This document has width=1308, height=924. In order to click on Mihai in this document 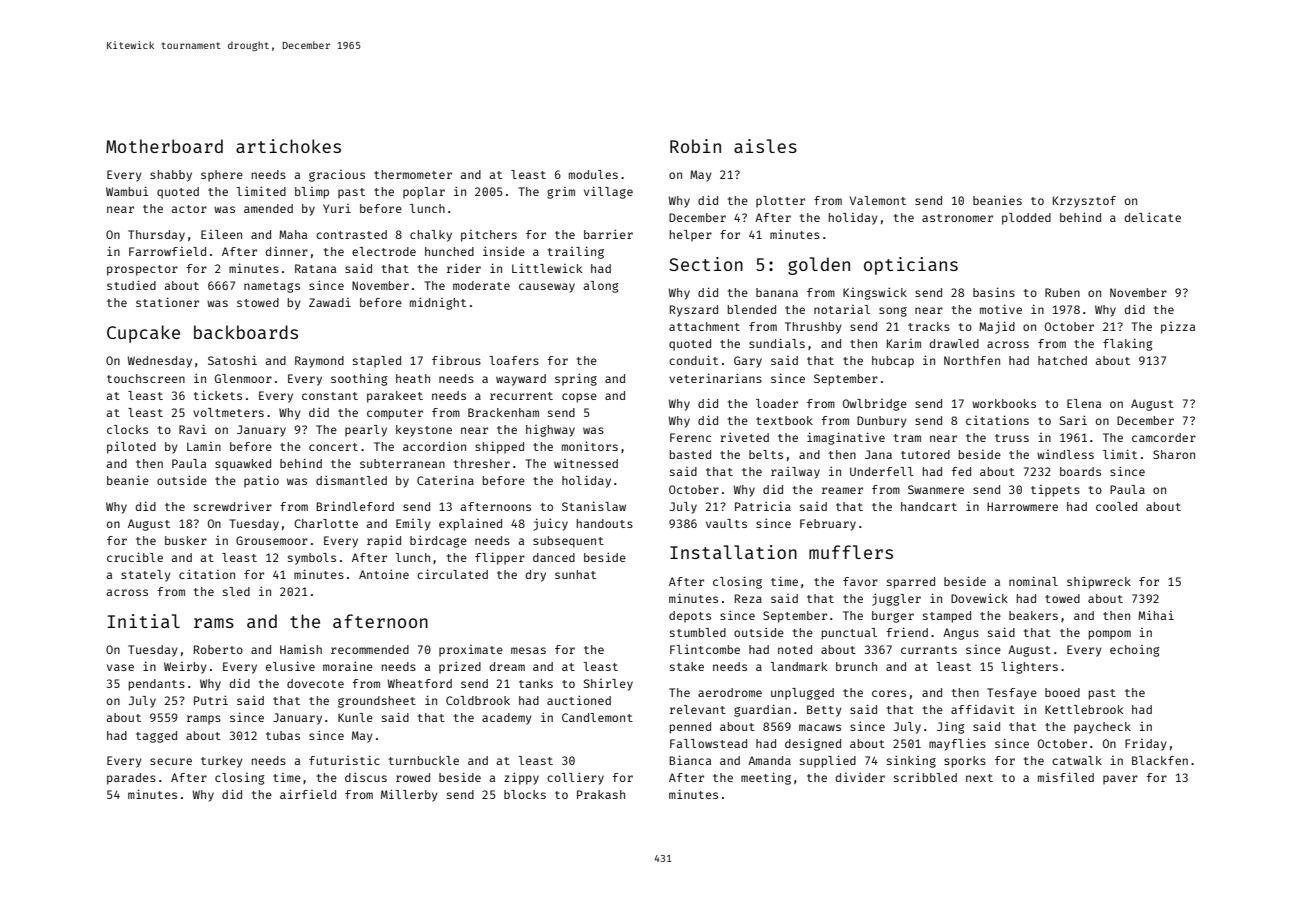, I will do `click(1156, 615)`.
